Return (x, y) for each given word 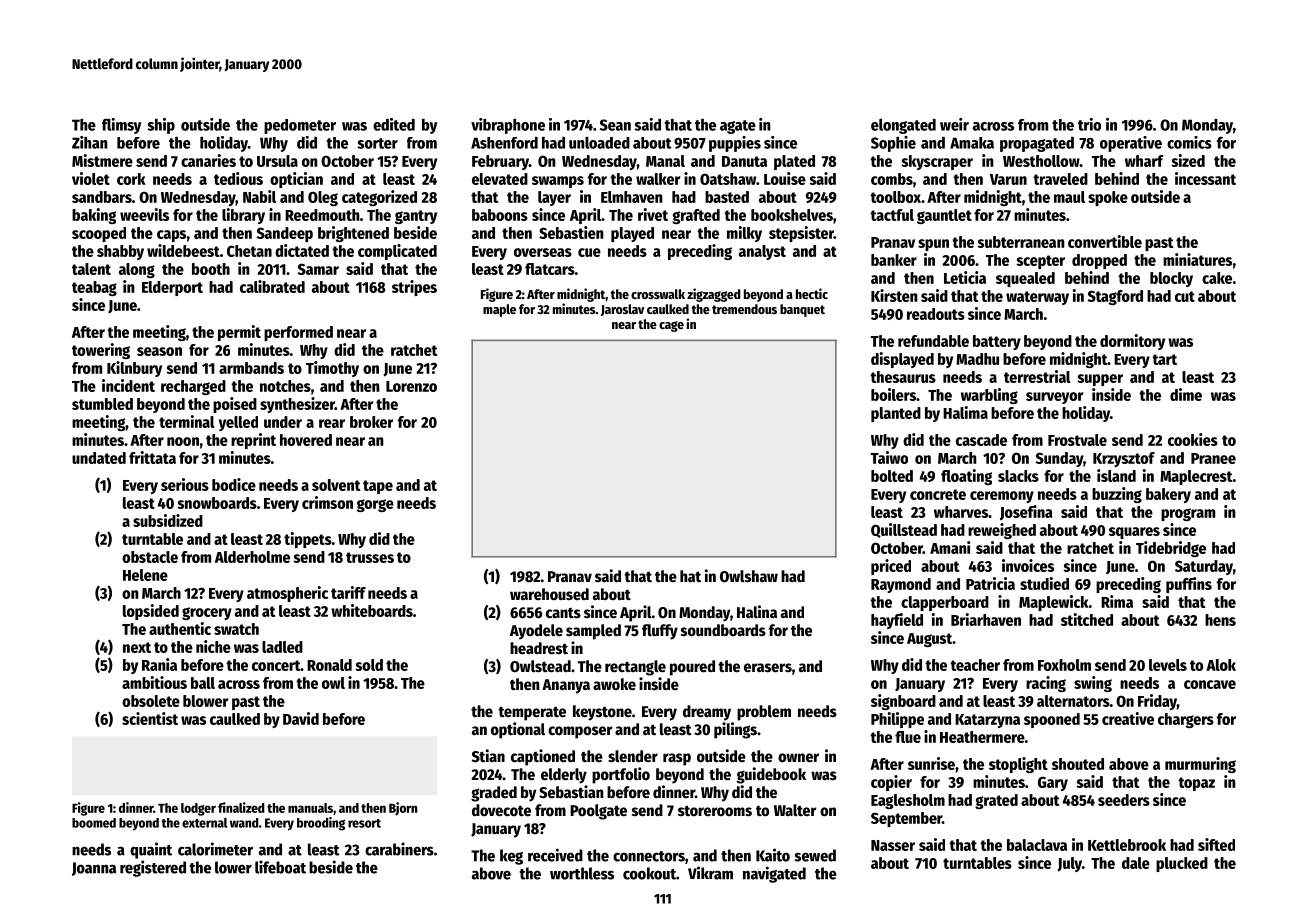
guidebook (771, 775)
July (1069, 864)
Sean (615, 125)
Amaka (972, 143)
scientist (150, 718)
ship (161, 126)
